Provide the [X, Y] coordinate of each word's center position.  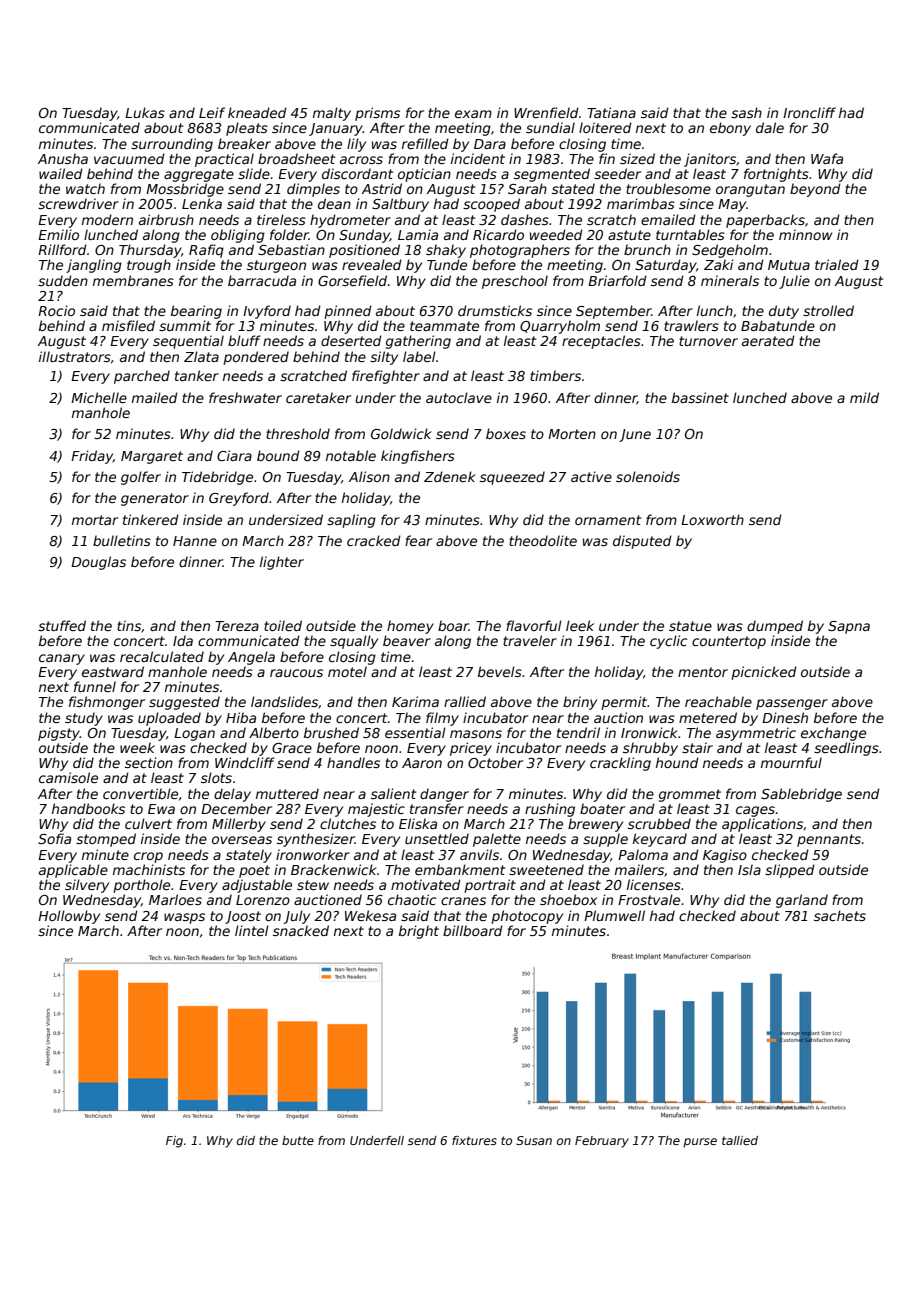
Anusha [63, 158]
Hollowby [69, 917]
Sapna [849, 627]
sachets [840, 915]
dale [770, 127]
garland [802, 901]
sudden [63, 280]
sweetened [546, 869]
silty [384, 358]
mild [864, 397]
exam [473, 114]
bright [419, 932]
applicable [73, 871]
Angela [251, 658]
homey [410, 627]
